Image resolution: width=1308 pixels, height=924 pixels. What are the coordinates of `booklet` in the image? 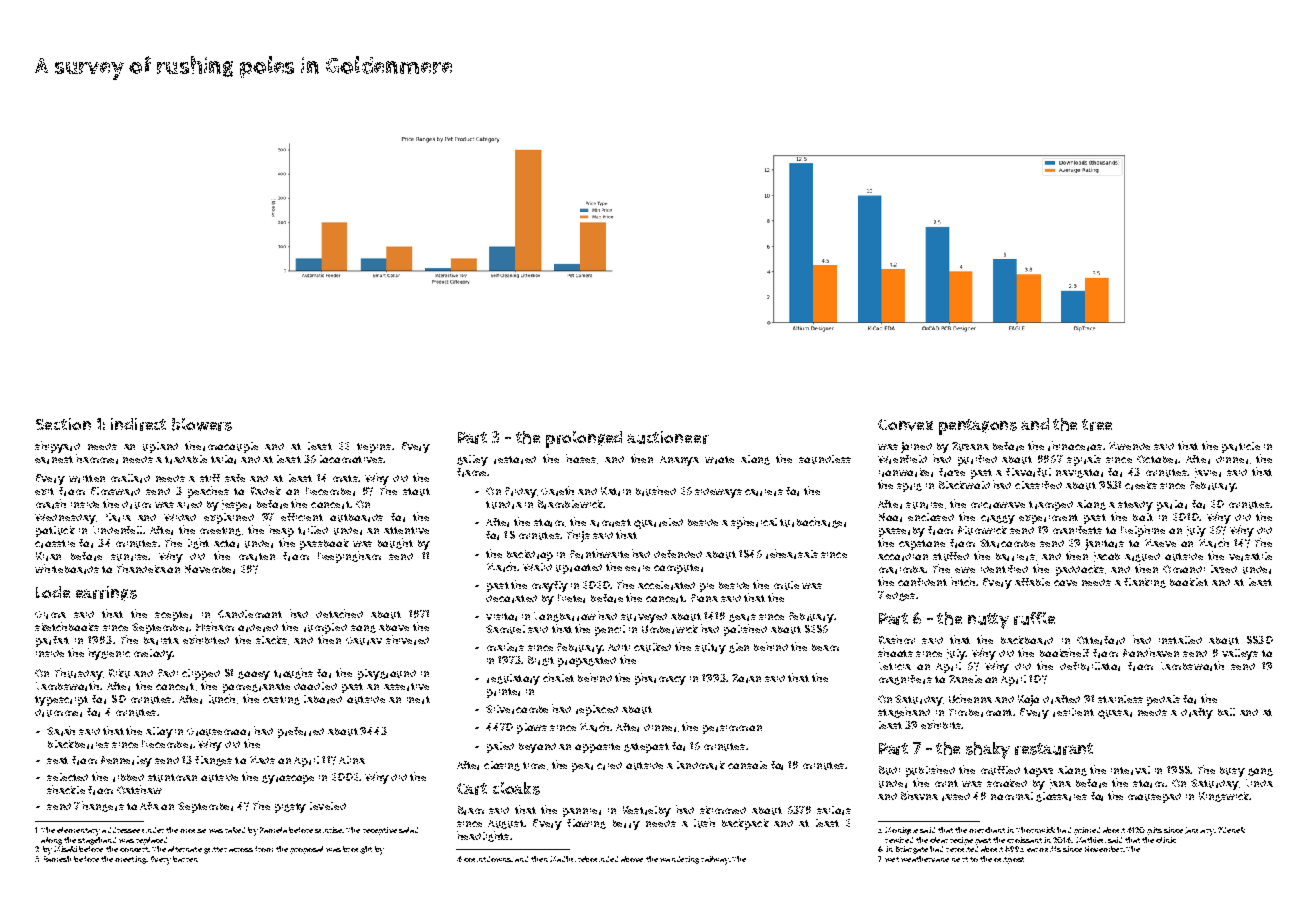 It's located at (1189, 582).
